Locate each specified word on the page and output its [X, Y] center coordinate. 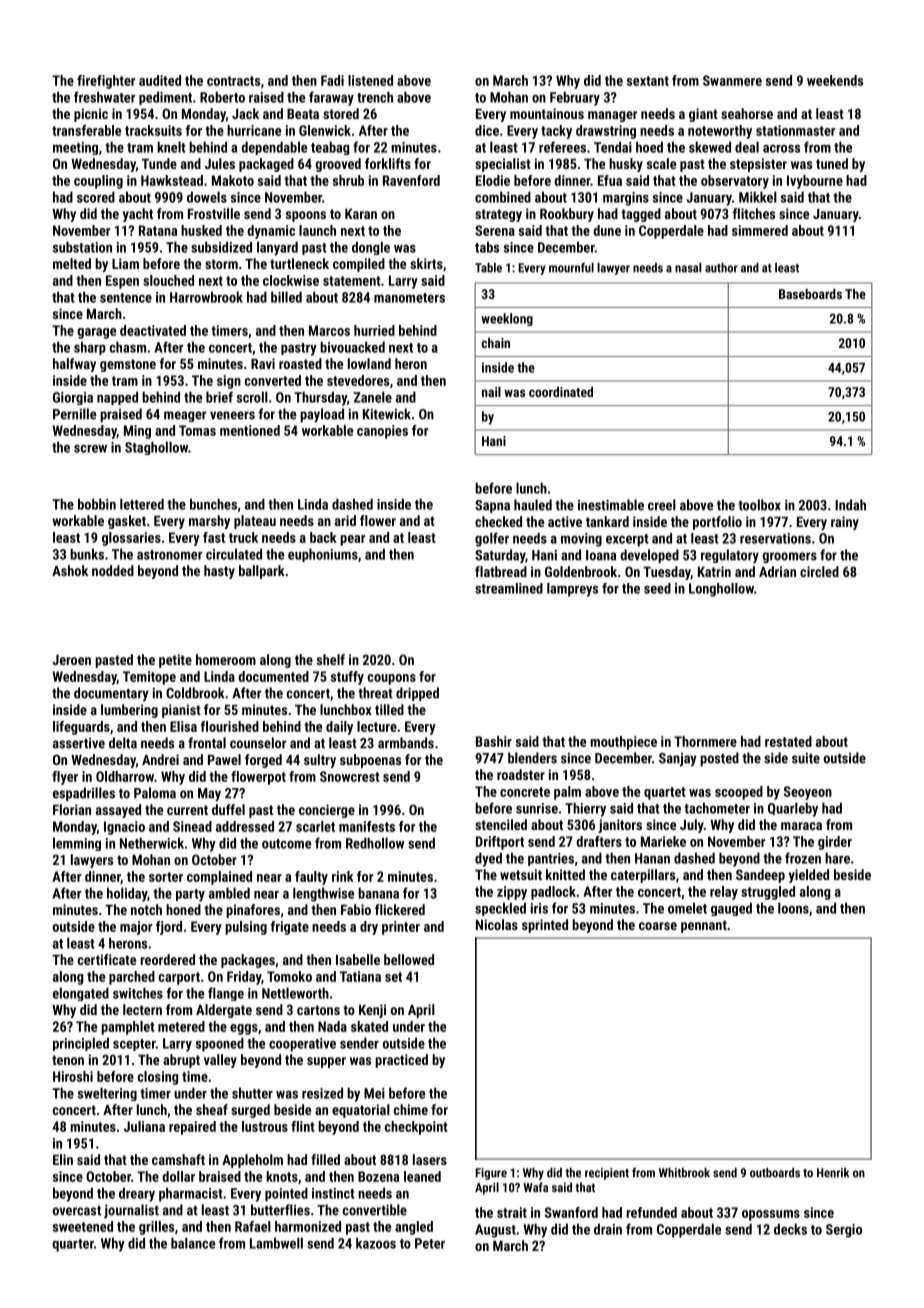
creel [662, 505]
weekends [835, 80]
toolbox [759, 505]
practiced [401, 1061]
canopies [382, 432]
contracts [233, 81]
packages [248, 961]
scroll [252, 397]
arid [345, 520]
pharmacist [191, 1194]
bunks [87, 554]
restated [788, 741]
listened [370, 80]
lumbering [129, 711]
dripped [417, 694]
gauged [731, 909]
